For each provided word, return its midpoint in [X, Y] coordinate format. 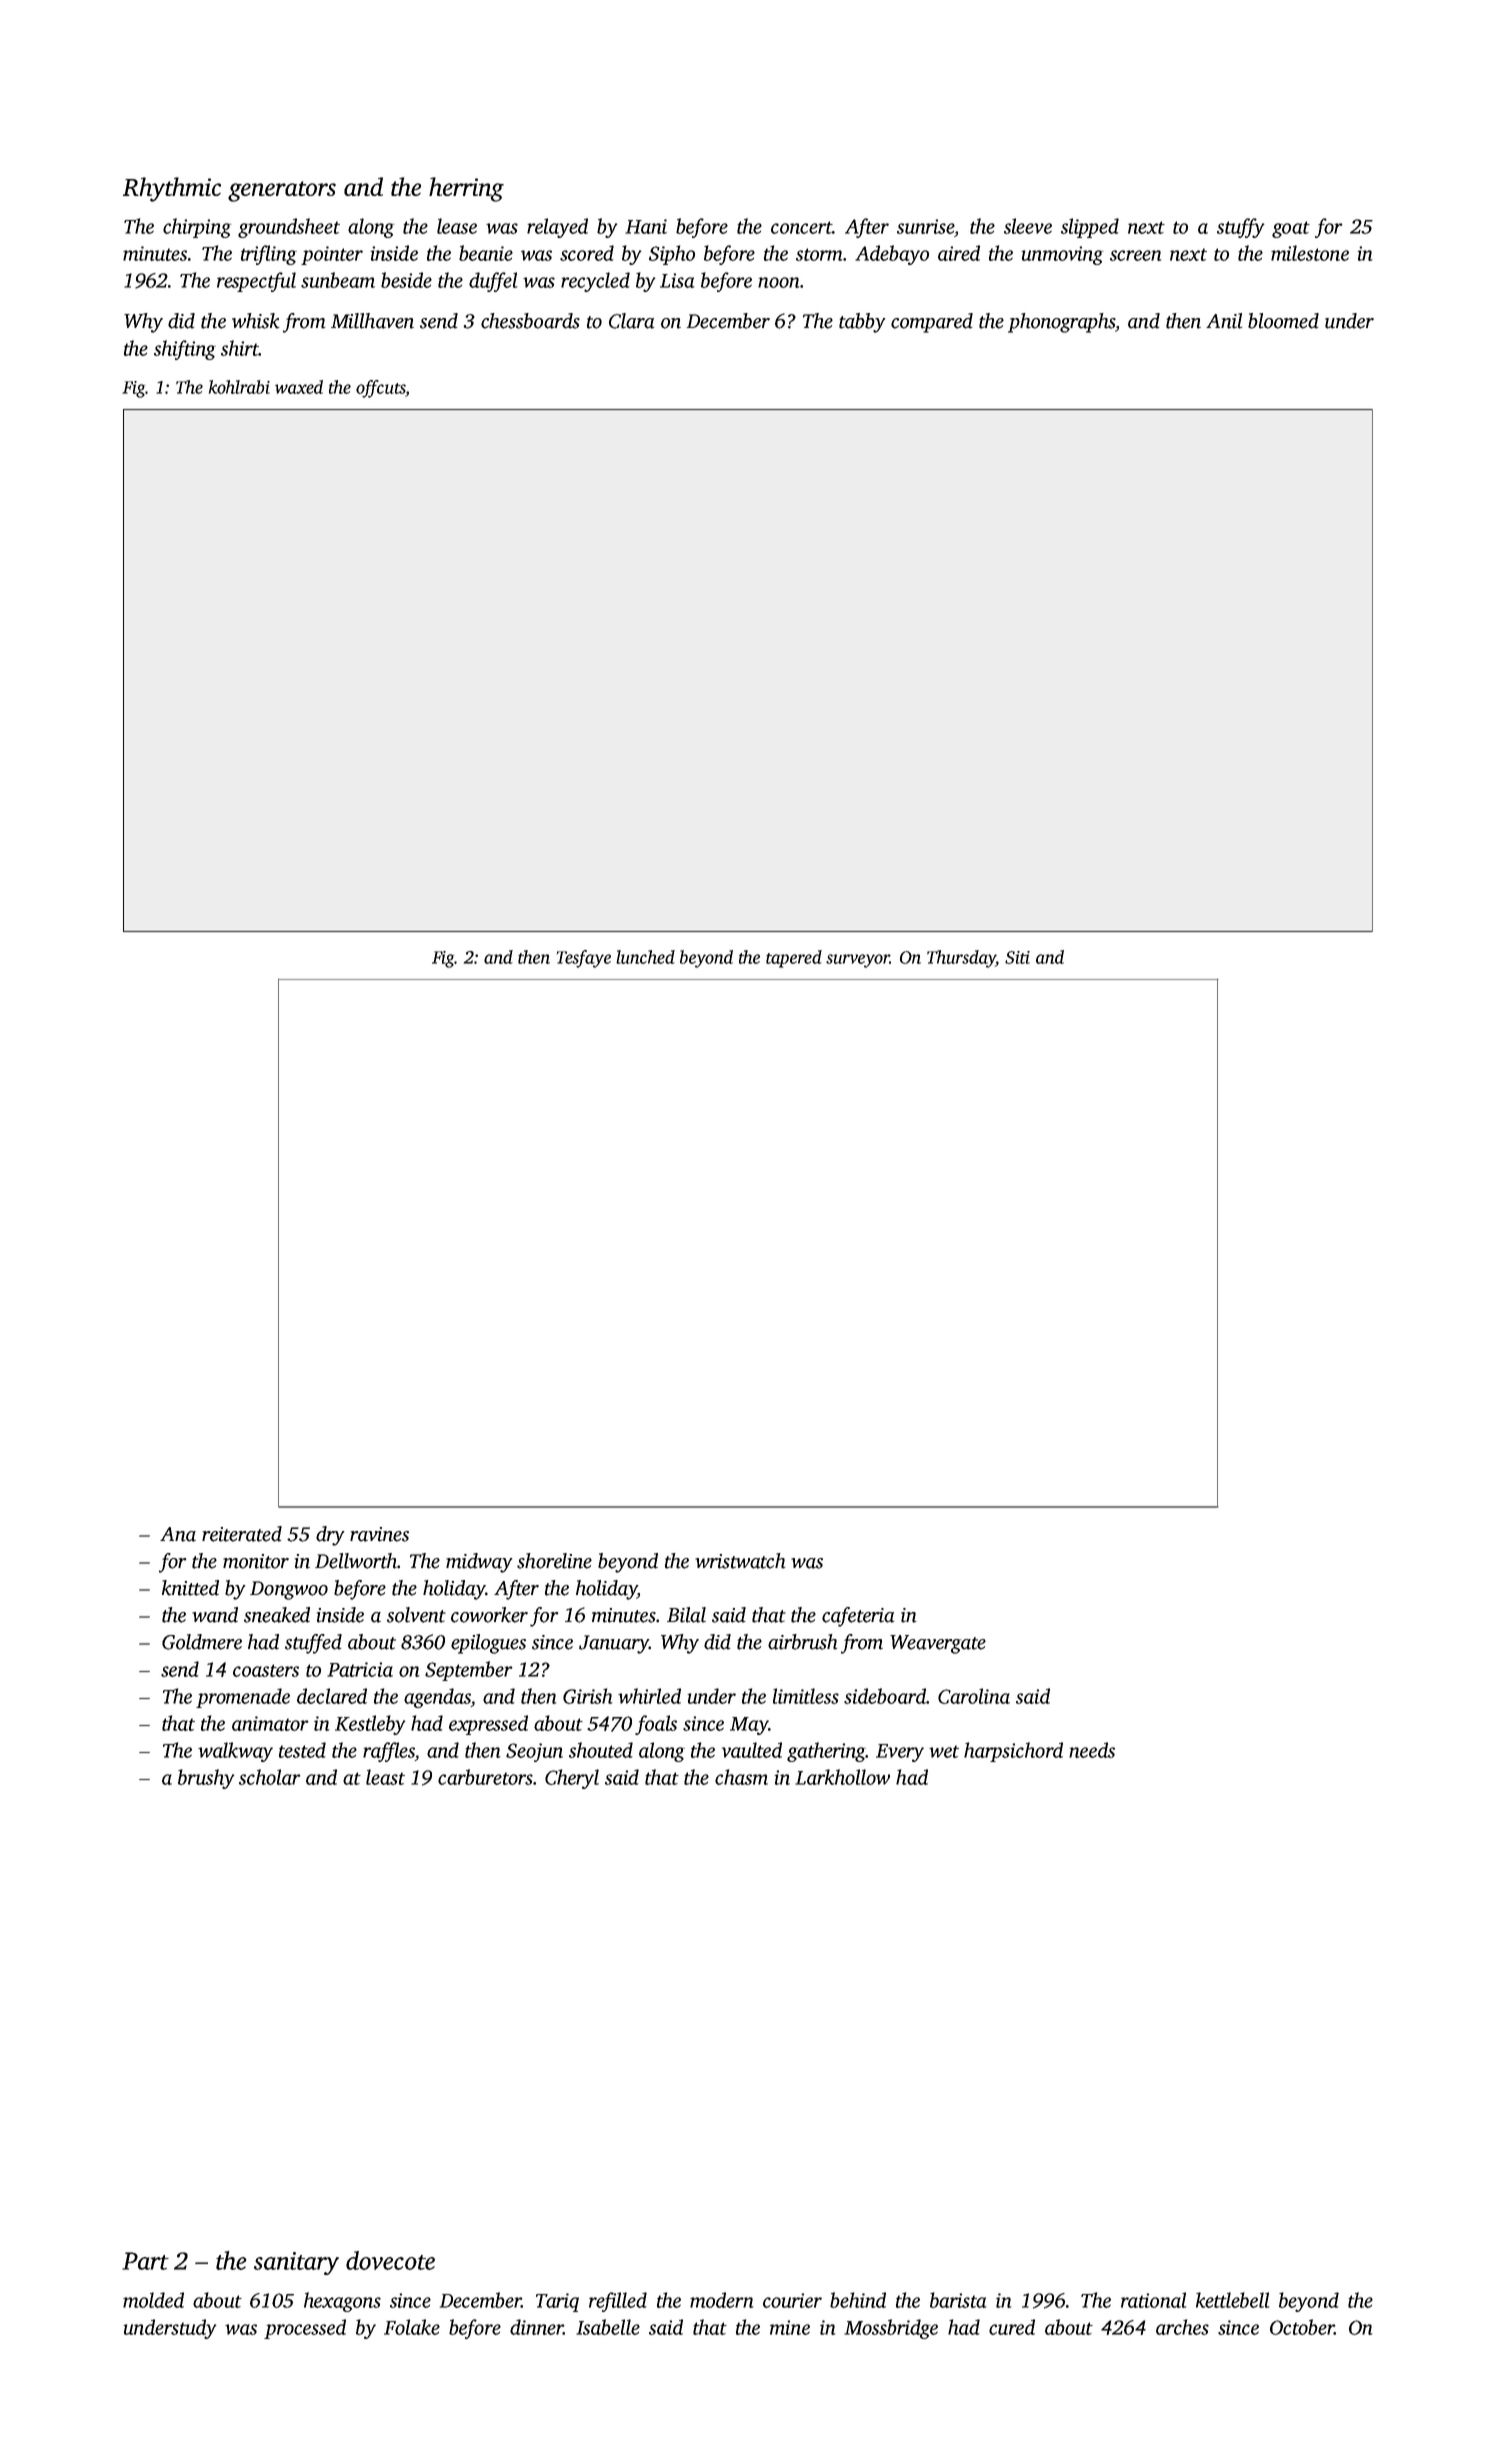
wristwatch [740, 1561]
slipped [1090, 228]
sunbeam [338, 280]
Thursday [961, 959]
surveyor [858, 961]
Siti [1017, 957]
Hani [646, 226]
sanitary [296, 2263]
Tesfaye [584, 959]
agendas [437, 1698]
